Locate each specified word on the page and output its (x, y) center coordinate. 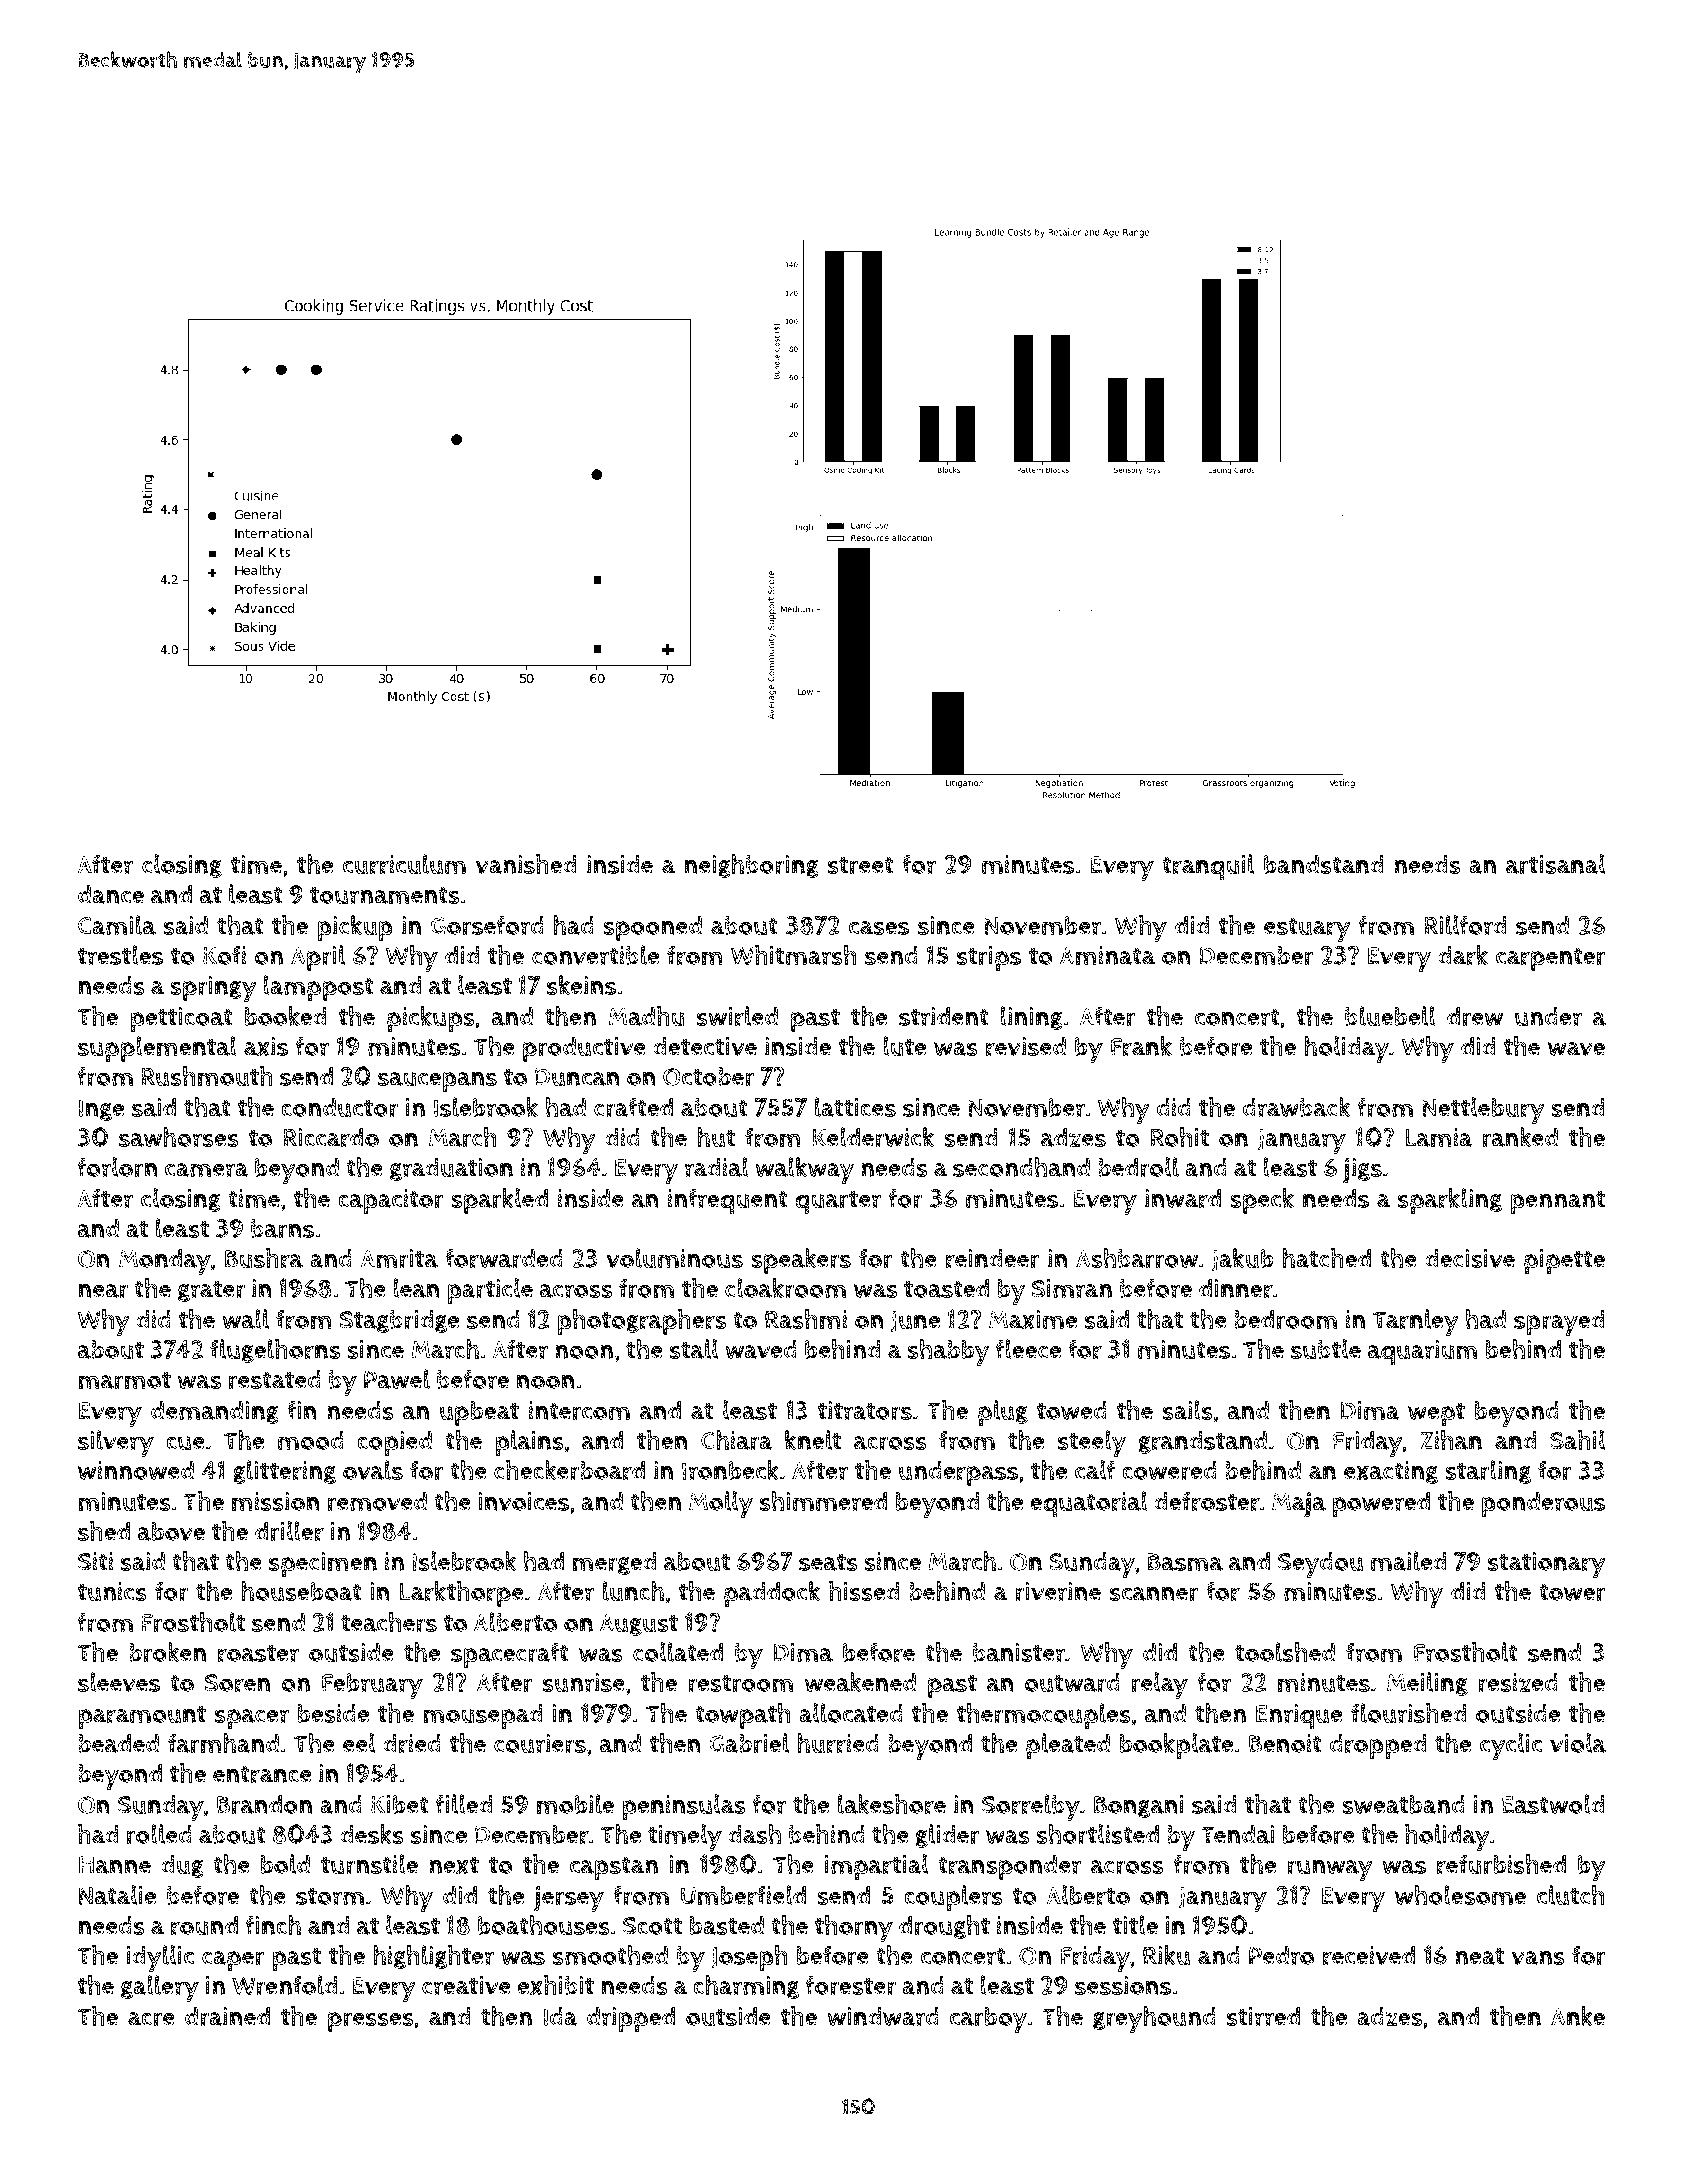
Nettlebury (1483, 1110)
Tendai (1237, 1834)
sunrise (584, 1683)
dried (412, 1744)
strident (944, 1017)
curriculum (404, 864)
